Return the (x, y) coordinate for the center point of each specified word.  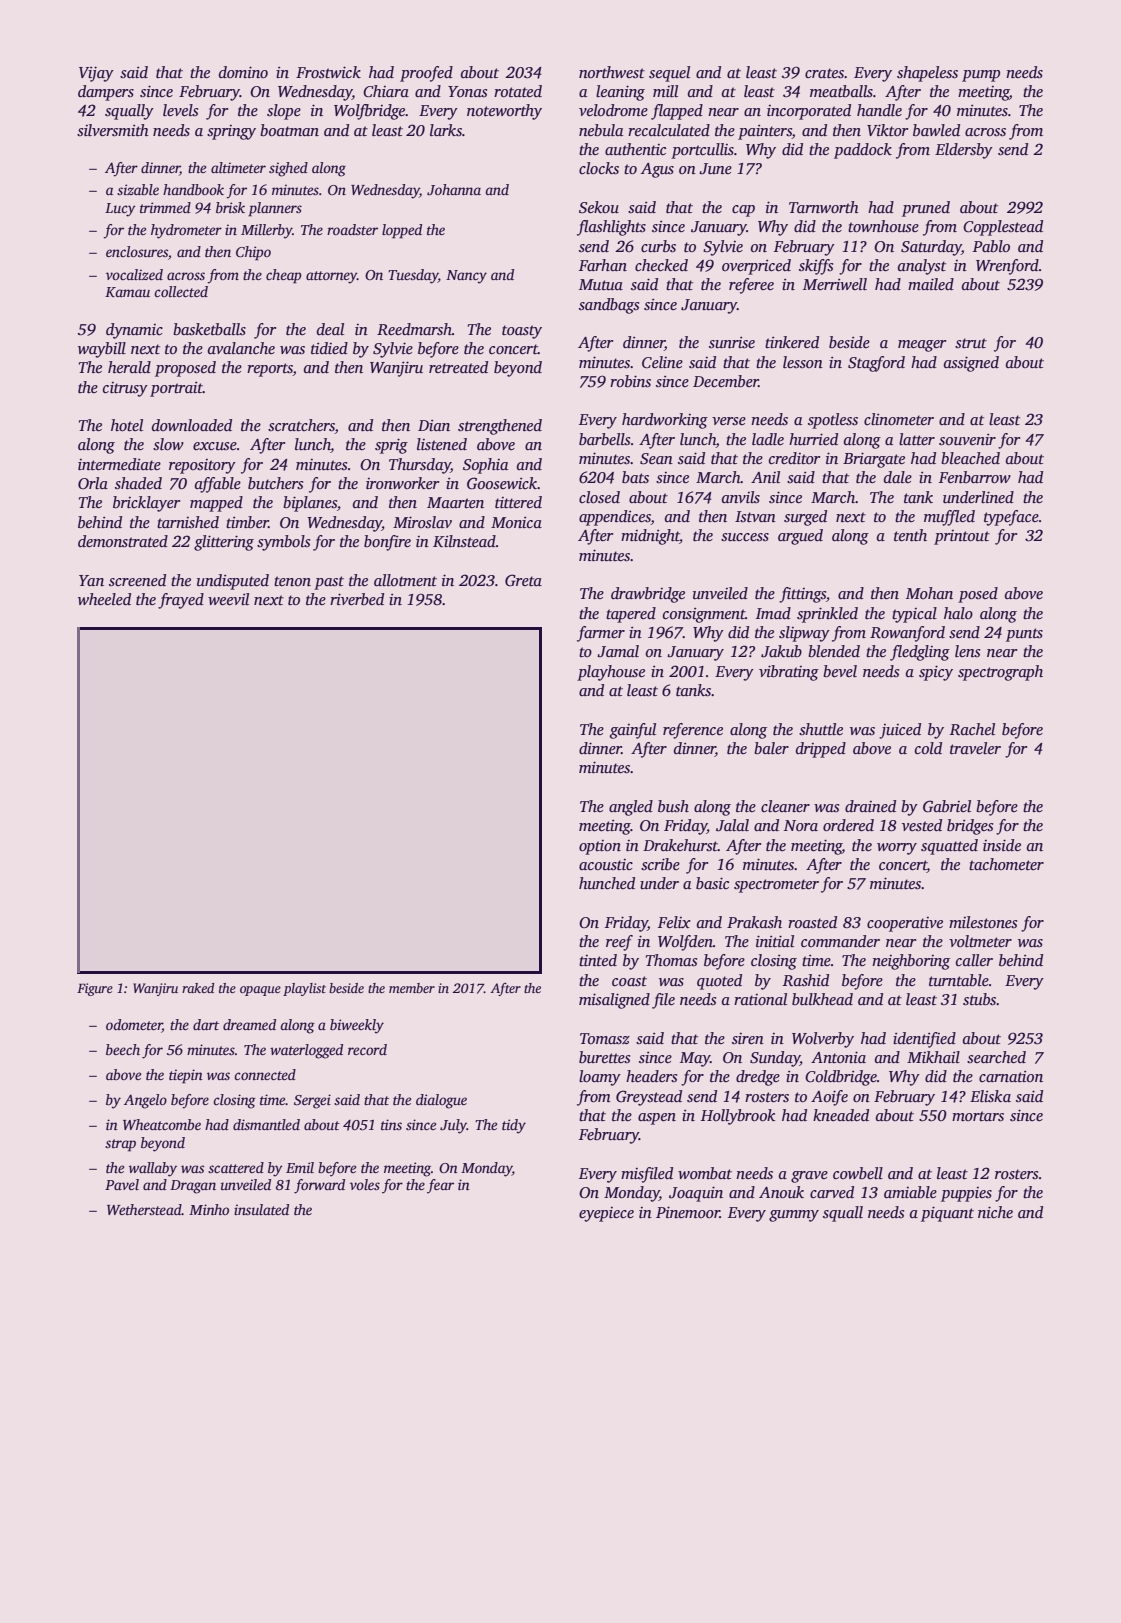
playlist (304, 989)
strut (971, 343)
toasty (522, 332)
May (695, 1059)
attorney (331, 277)
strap (120, 1145)
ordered (848, 825)
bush (673, 806)
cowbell (858, 1173)
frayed (181, 601)
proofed (426, 74)
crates (824, 73)
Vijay (96, 74)
